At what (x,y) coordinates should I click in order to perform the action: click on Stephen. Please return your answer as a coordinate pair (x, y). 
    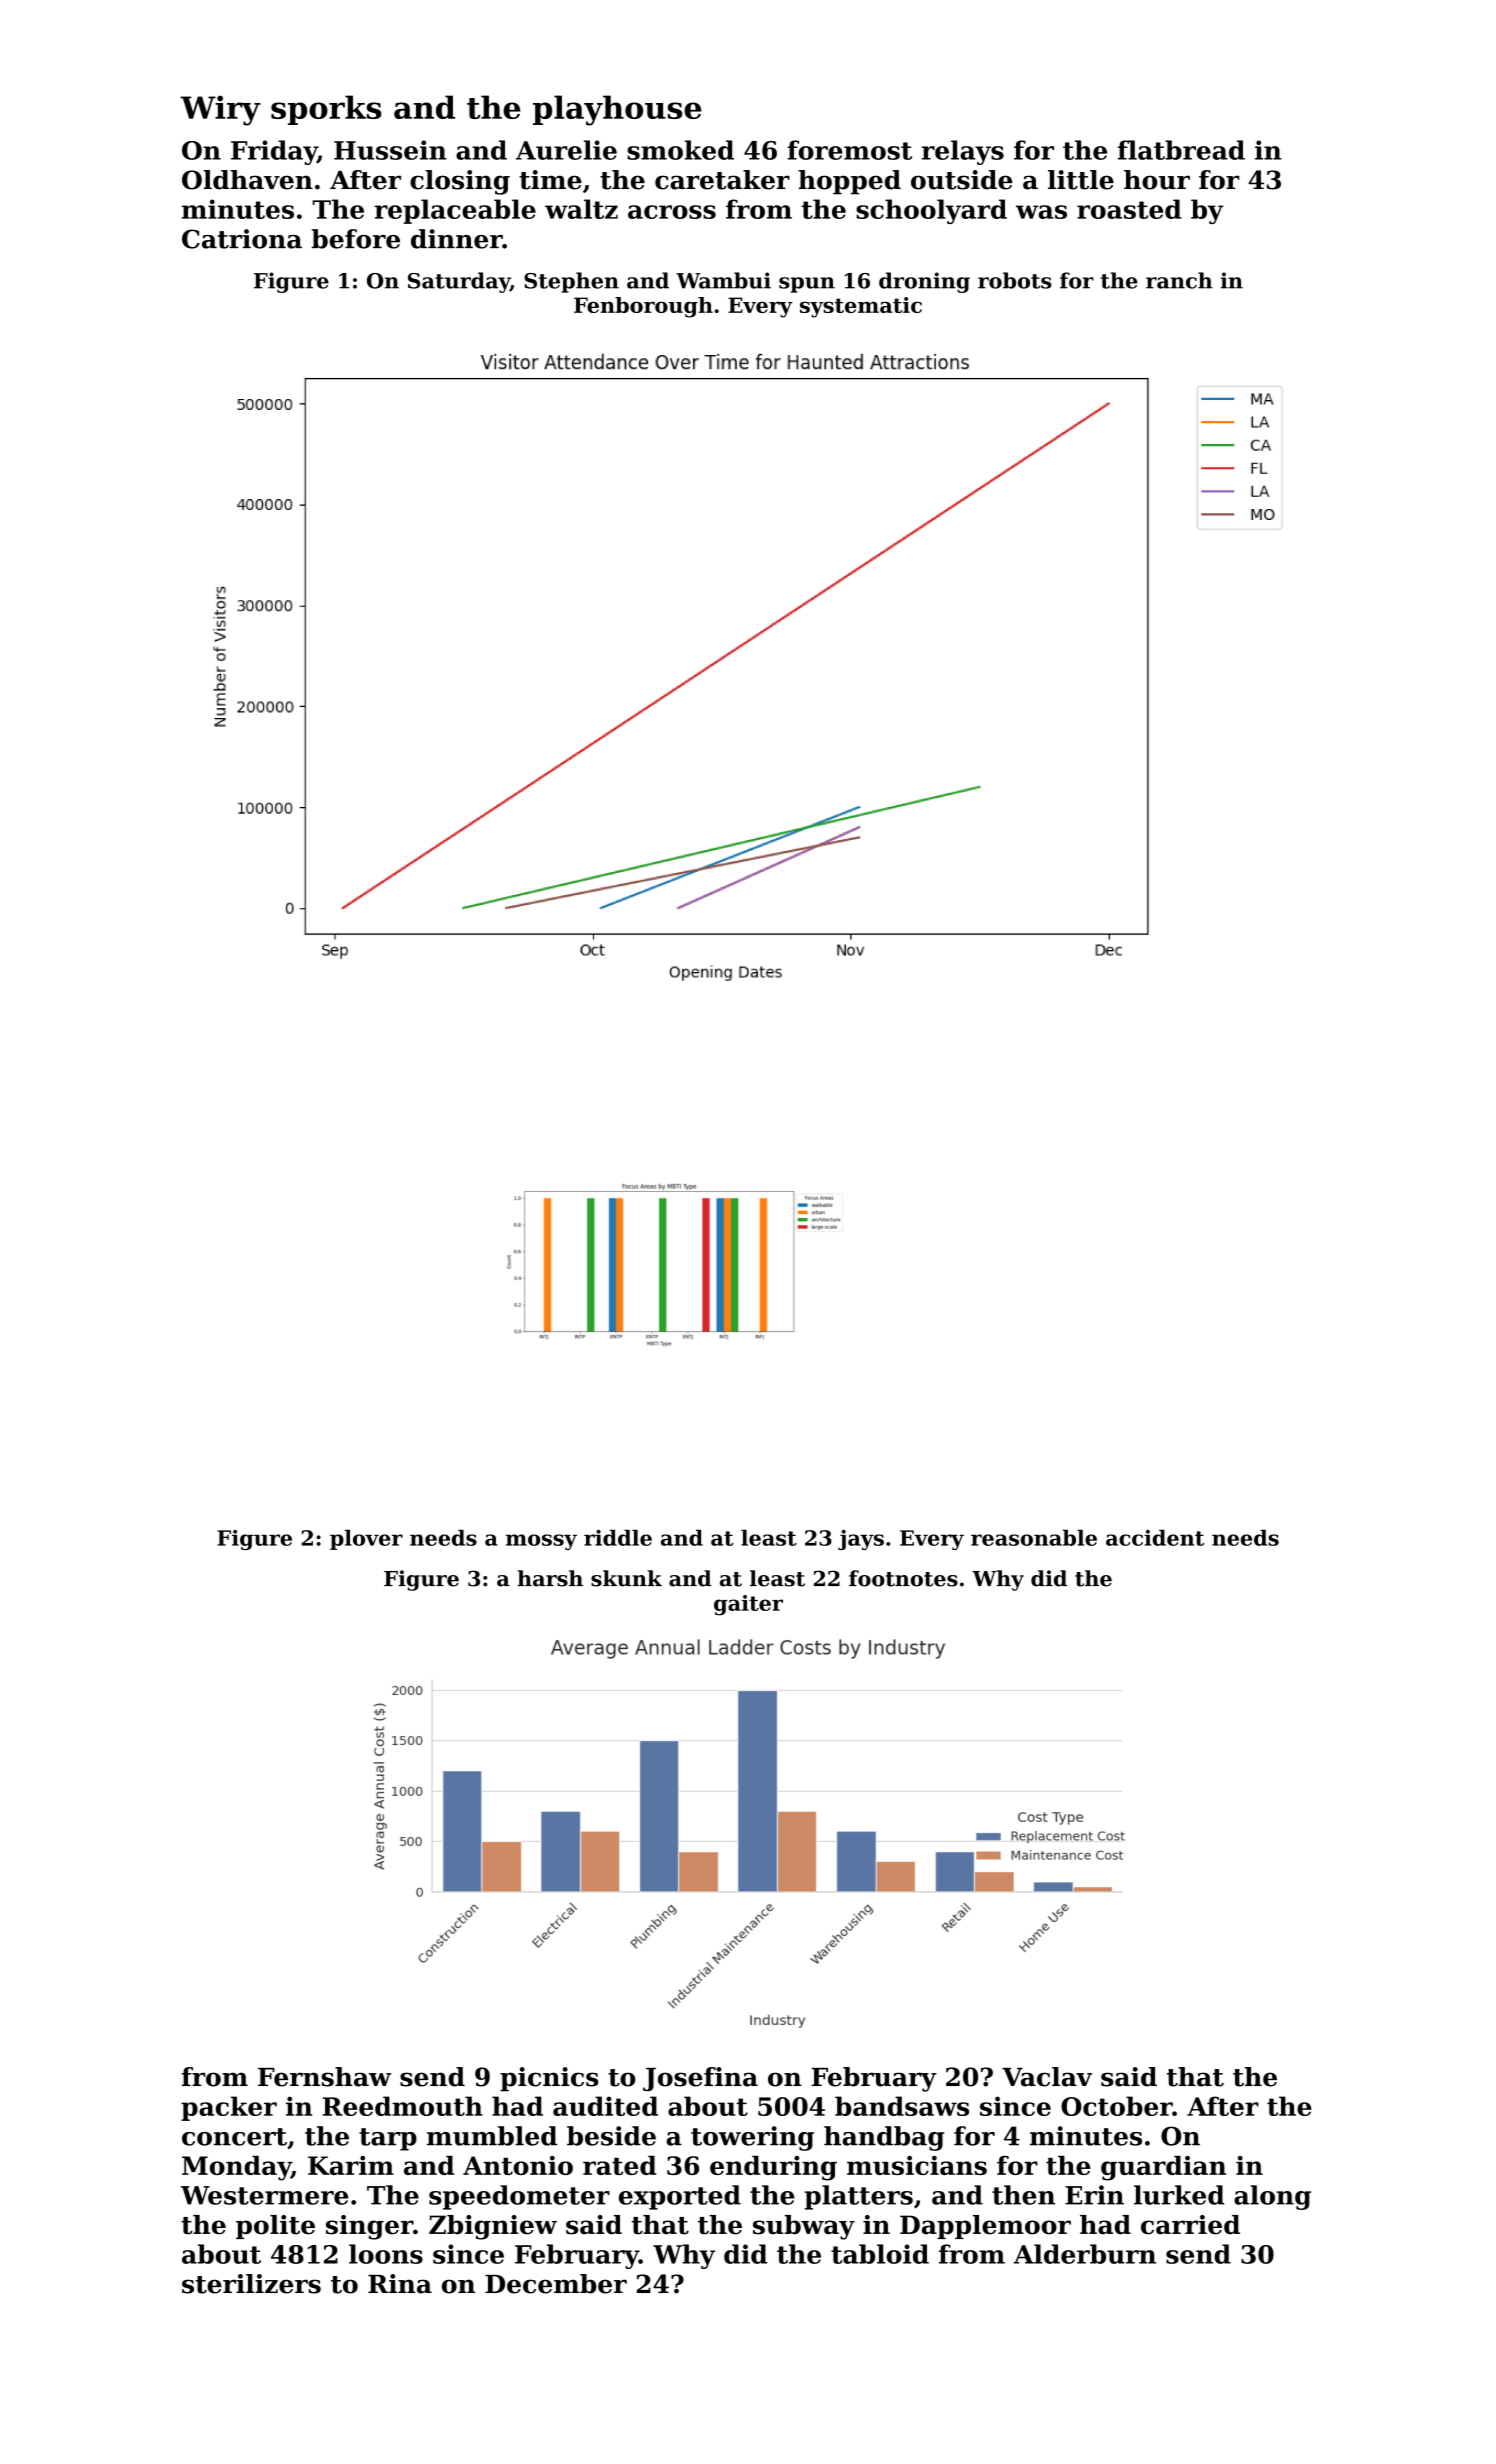
    Looking at the image, I should click on (571, 282).
